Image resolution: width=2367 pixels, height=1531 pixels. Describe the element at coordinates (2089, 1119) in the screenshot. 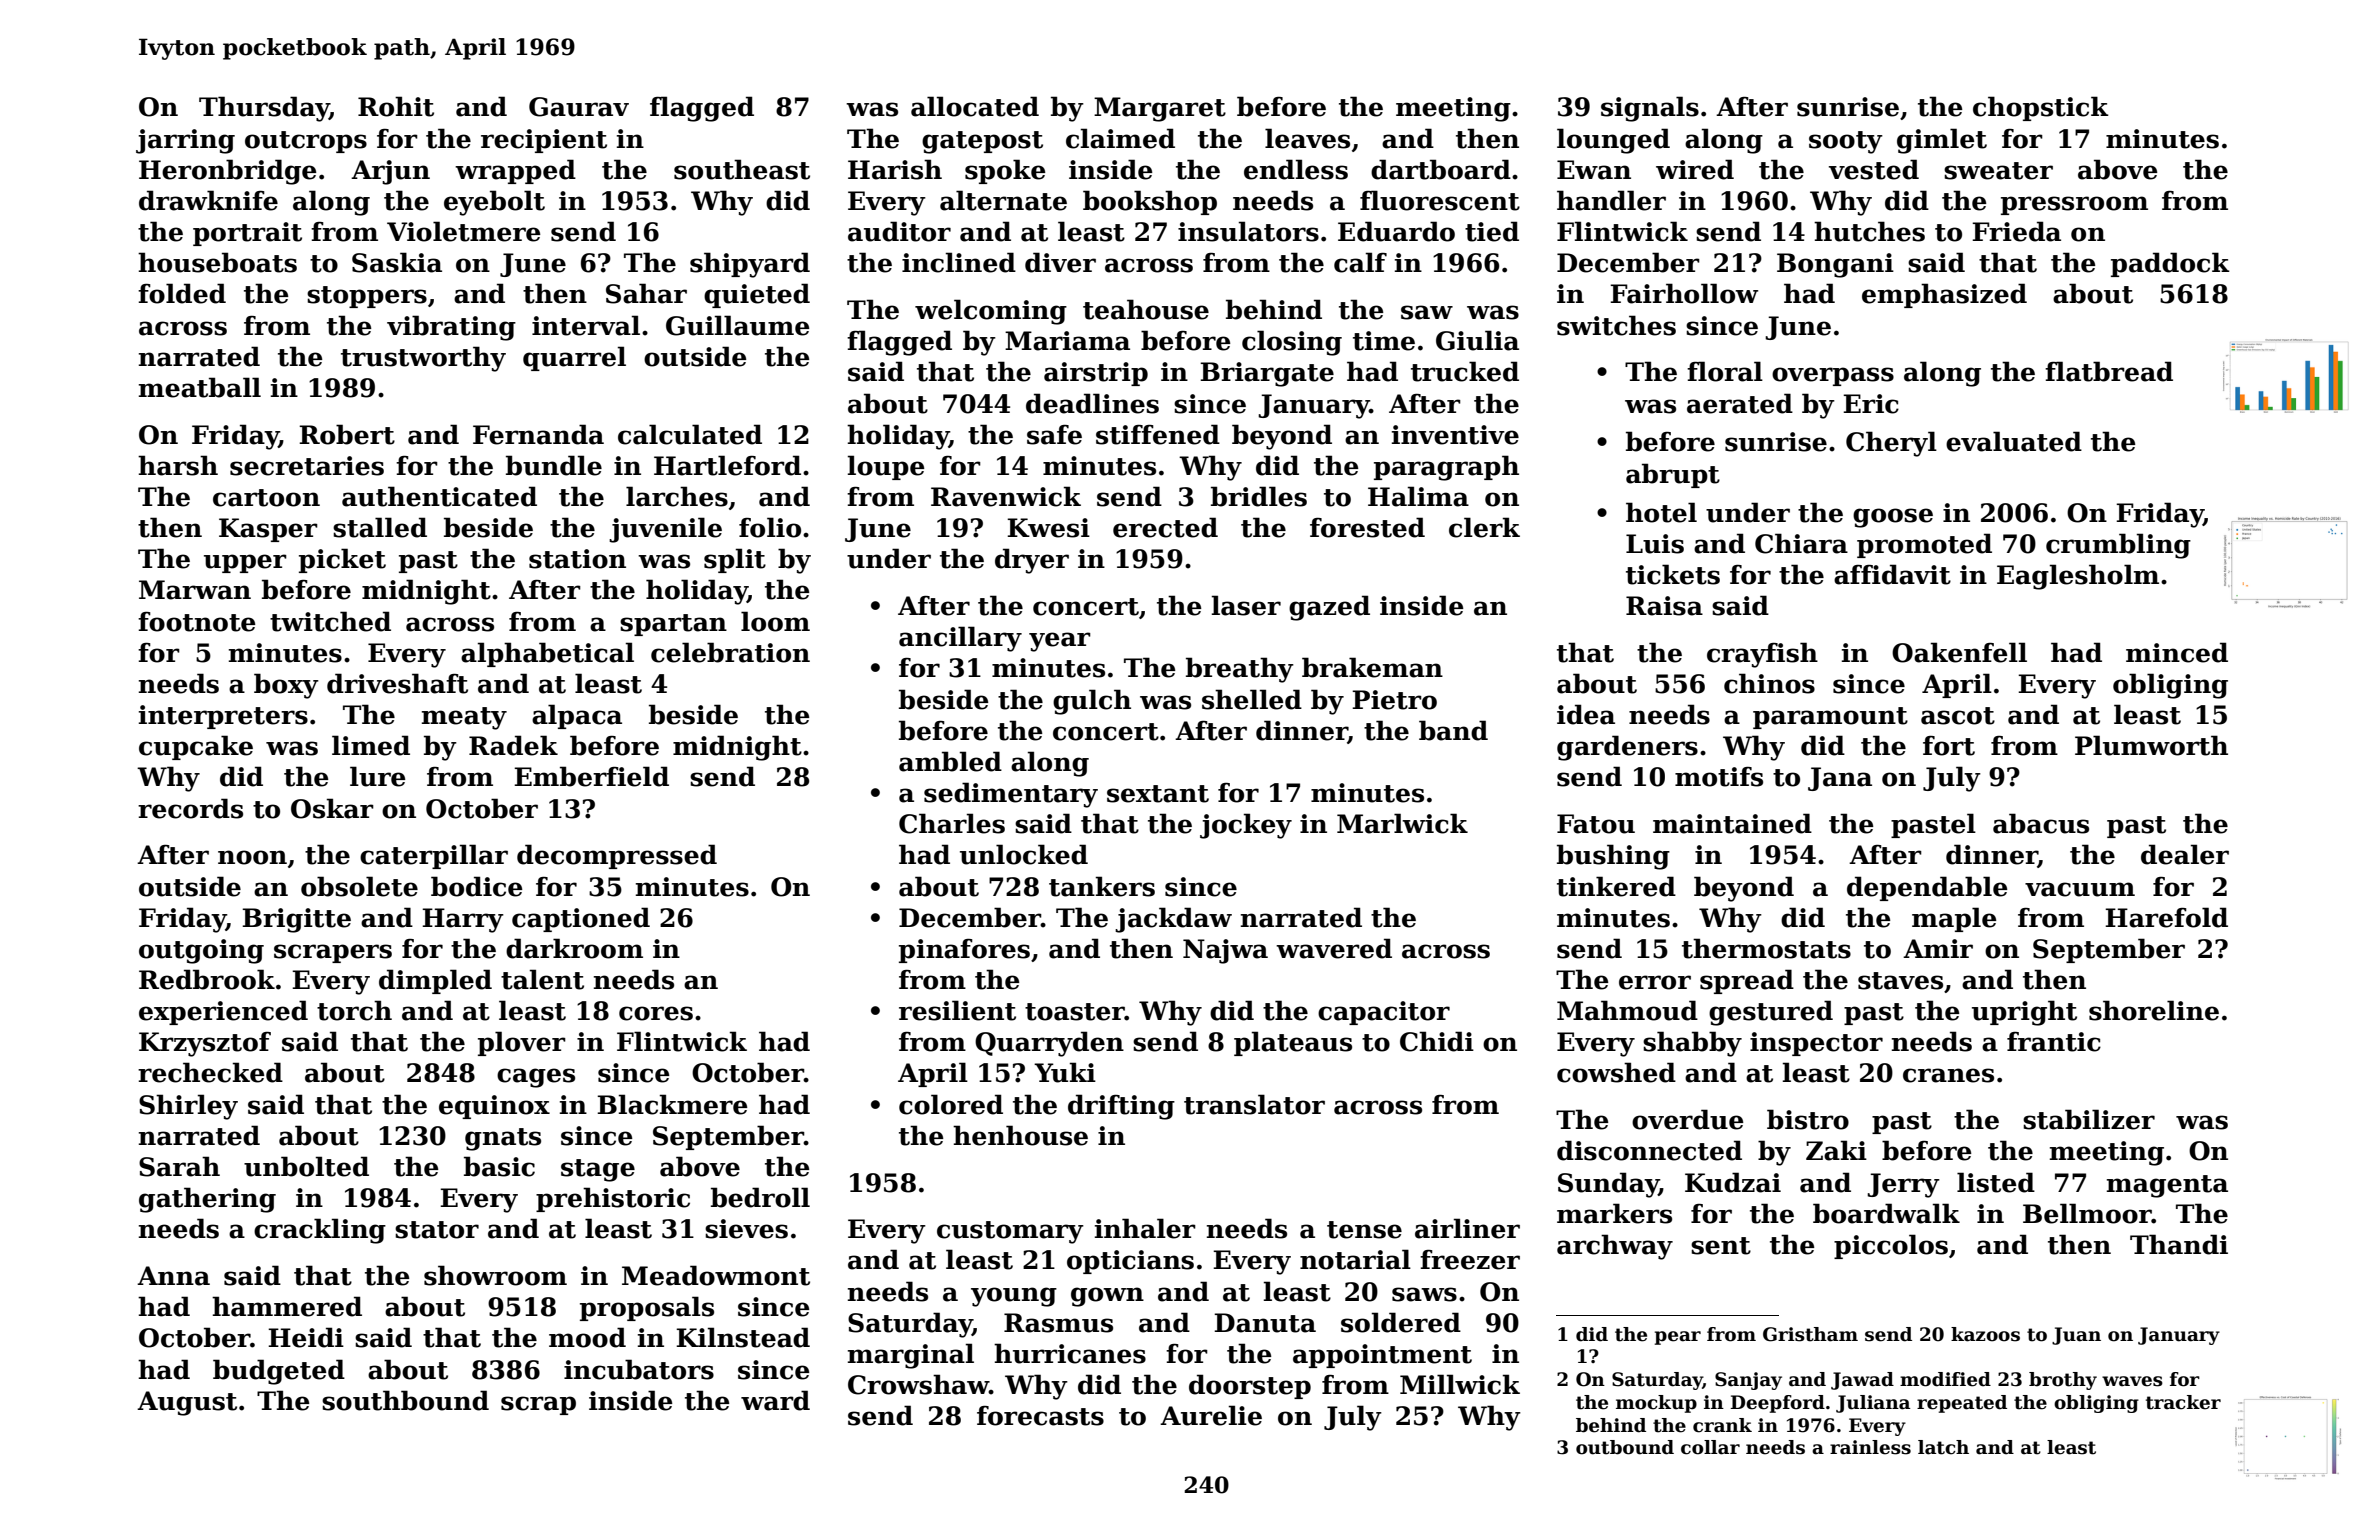

I see `stabilizer` at that location.
